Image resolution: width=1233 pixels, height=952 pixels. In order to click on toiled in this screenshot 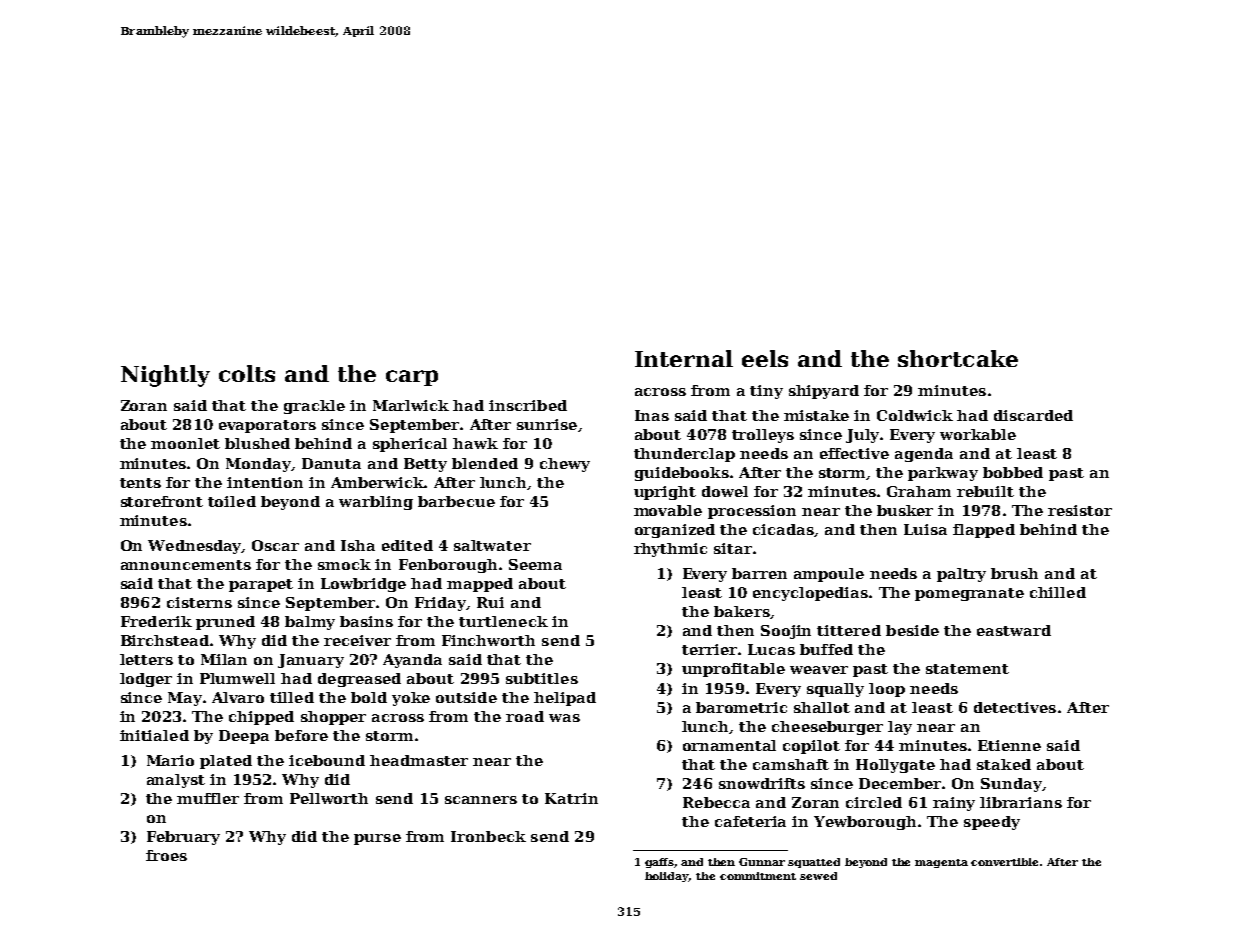, I will do `click(232, 501)`.
